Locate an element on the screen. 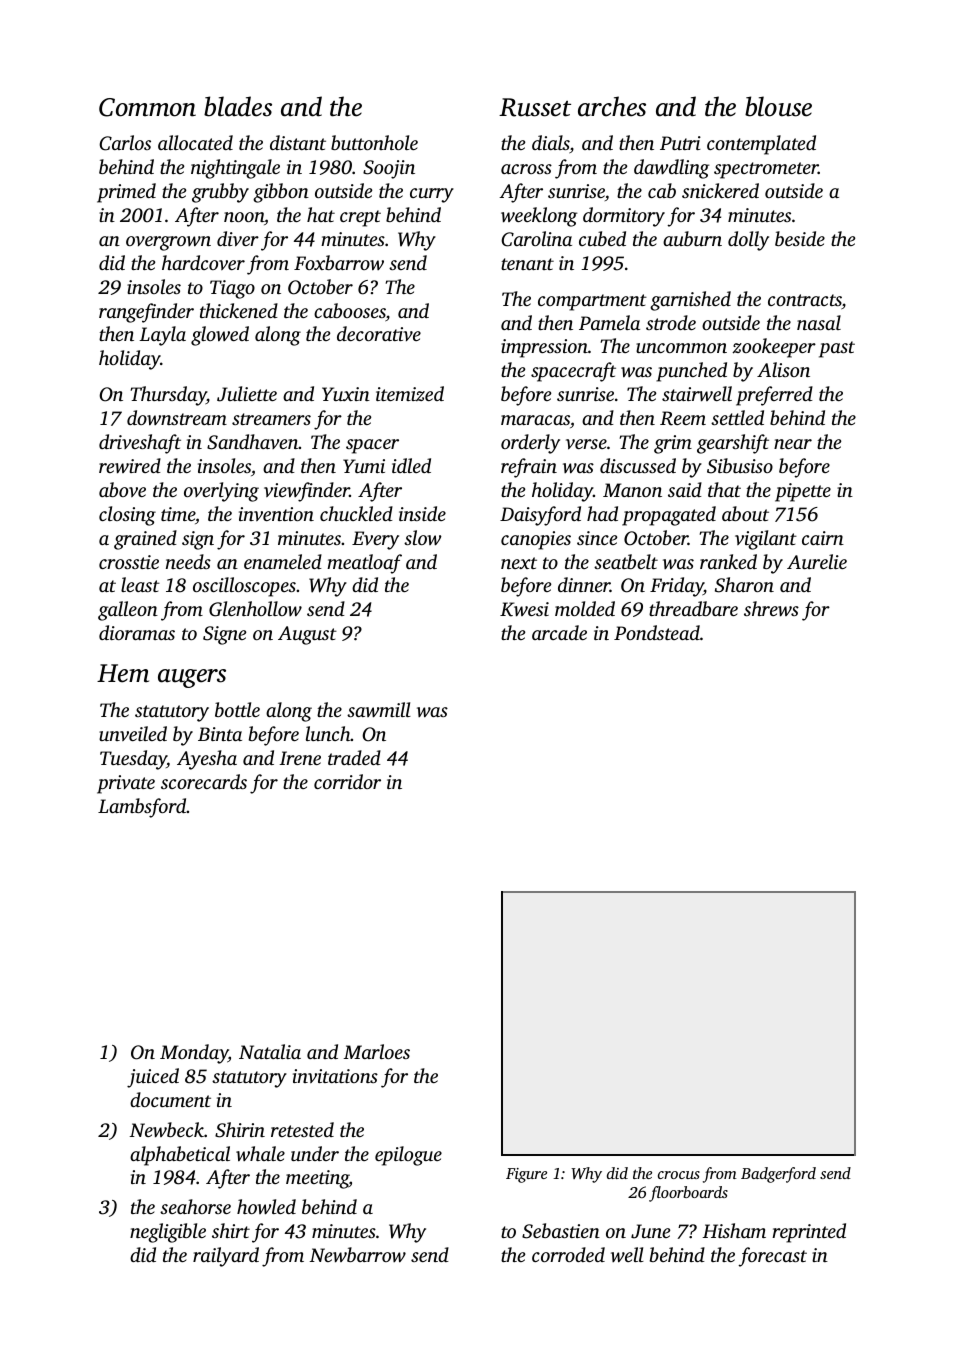 The width and height of the screenshot is (955, 1355). Newbarrow is located at coordinates (358, 1255).
